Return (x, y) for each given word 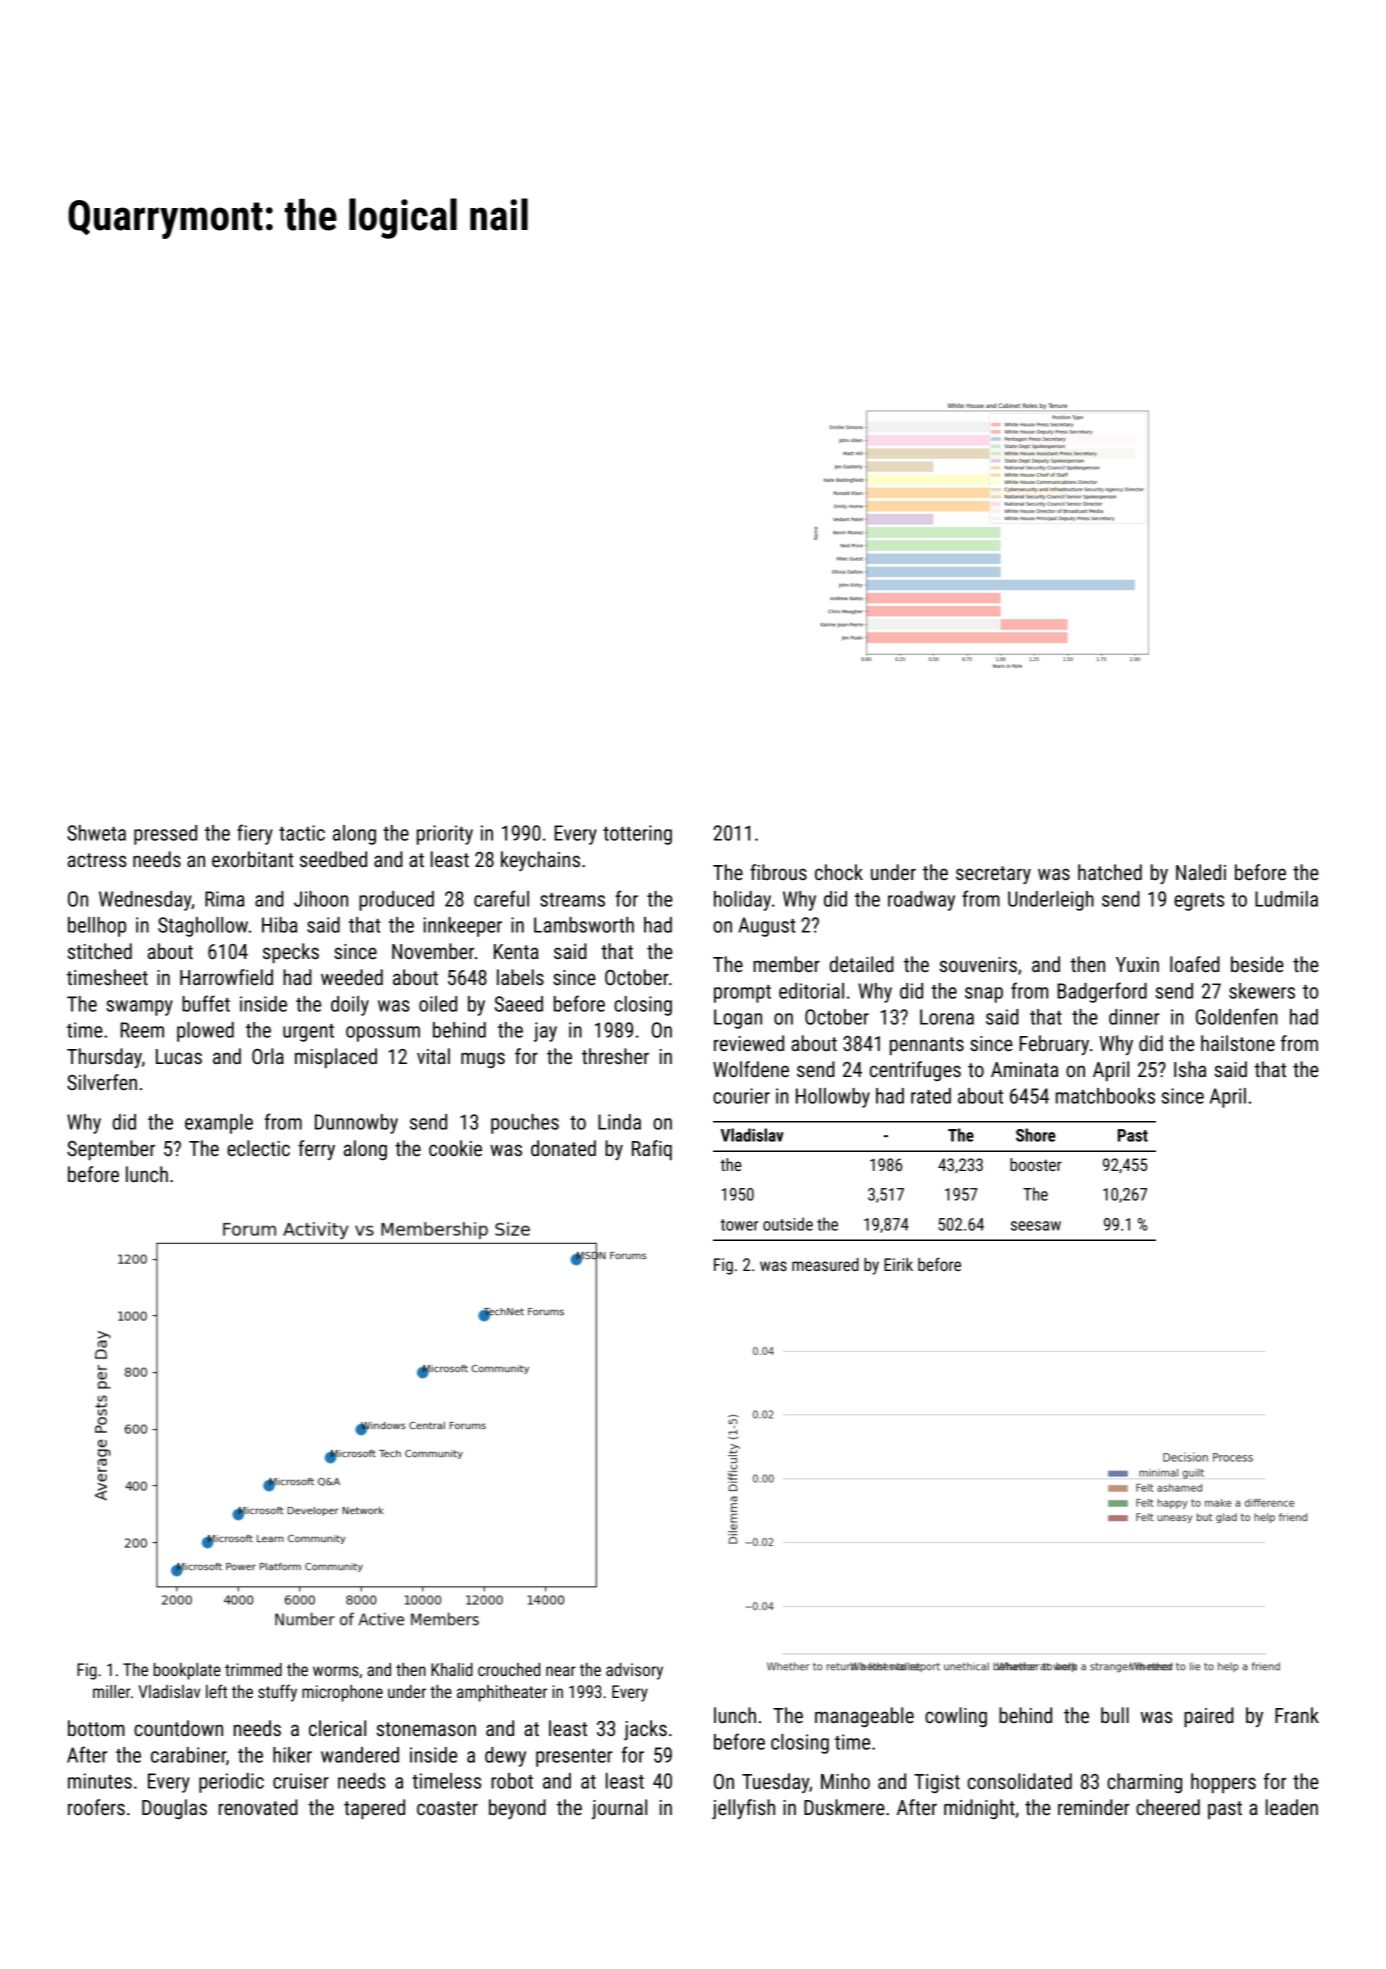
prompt (742, 994)
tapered (374, 1809)
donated (563, 1148)
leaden (1292, 1807)
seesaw (1036, 1226)
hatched (1110, 872)
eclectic (258, 1148)
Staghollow (203, 927)
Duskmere (844, 1807)
